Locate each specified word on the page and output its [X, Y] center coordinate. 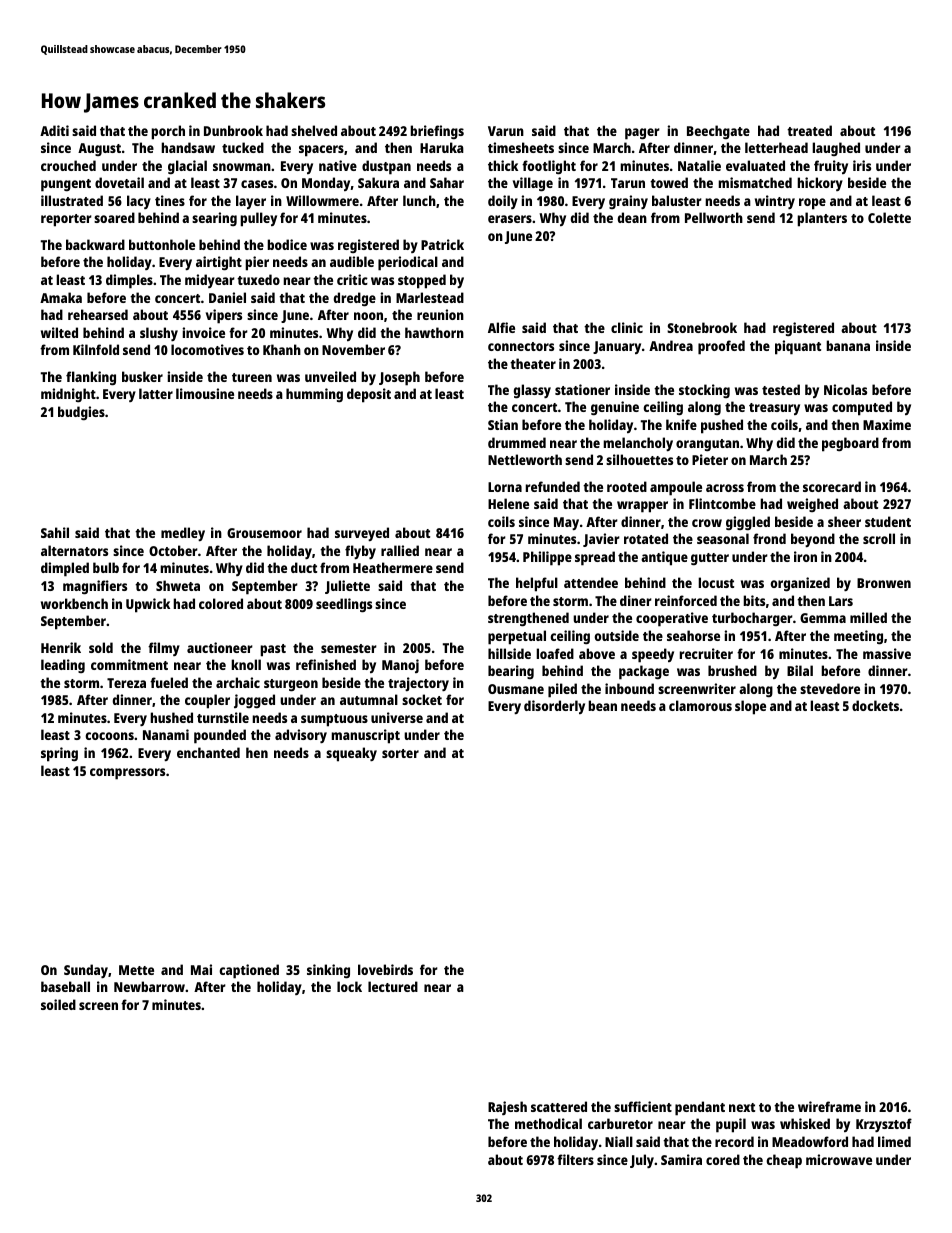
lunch [419, 200]
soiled [58, 1004]
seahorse [693, 635]
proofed [721, 347]
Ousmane [516, 689]
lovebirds [385, 969]
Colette [889, 217]
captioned [249, 971]
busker [142, 376]
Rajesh [507, 1108]
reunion [440, 314]
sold [101, 647]
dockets [875, 705]
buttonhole [162, 244]
